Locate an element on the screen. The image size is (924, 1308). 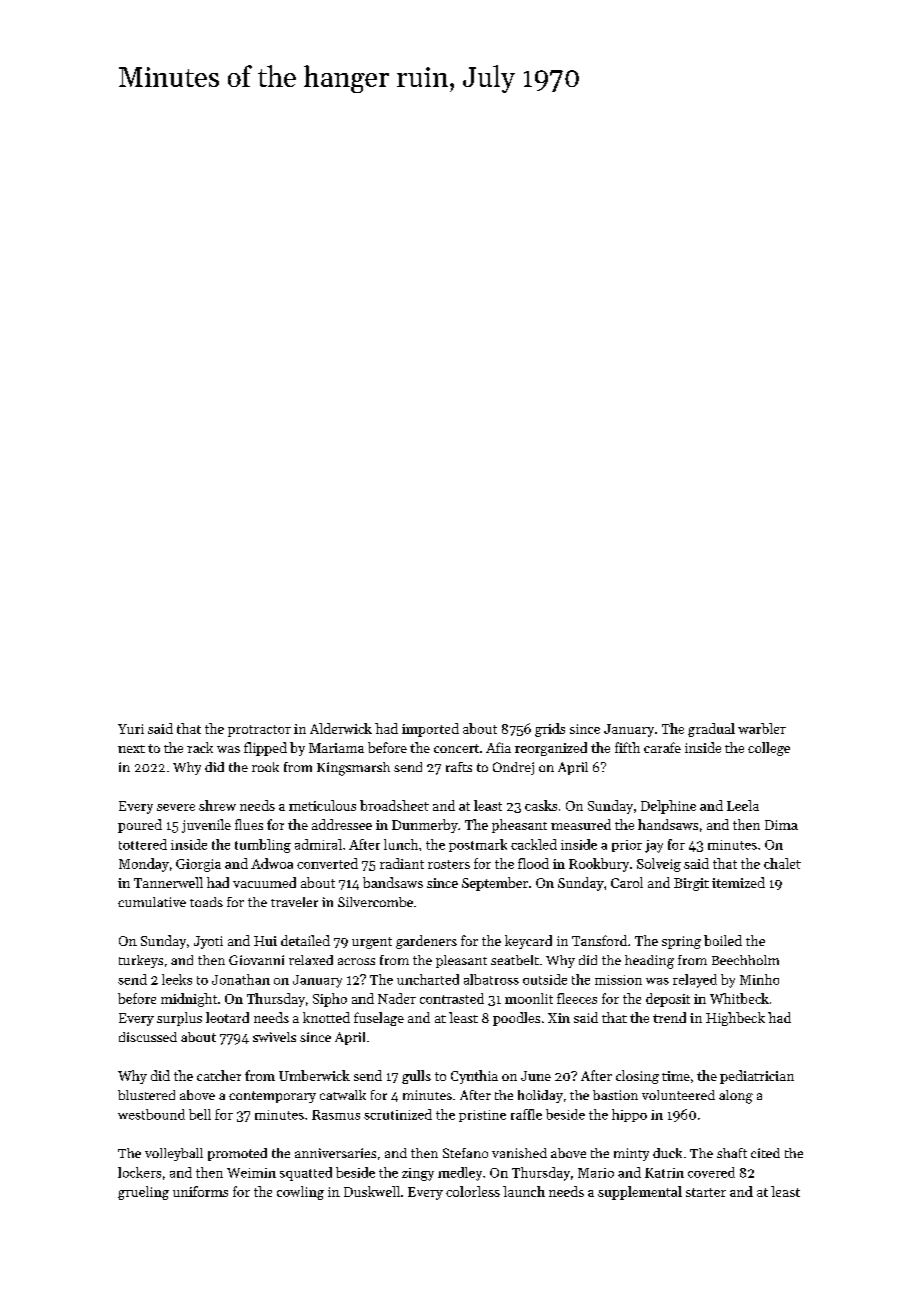
along is located at coordinates (736, 1097).
